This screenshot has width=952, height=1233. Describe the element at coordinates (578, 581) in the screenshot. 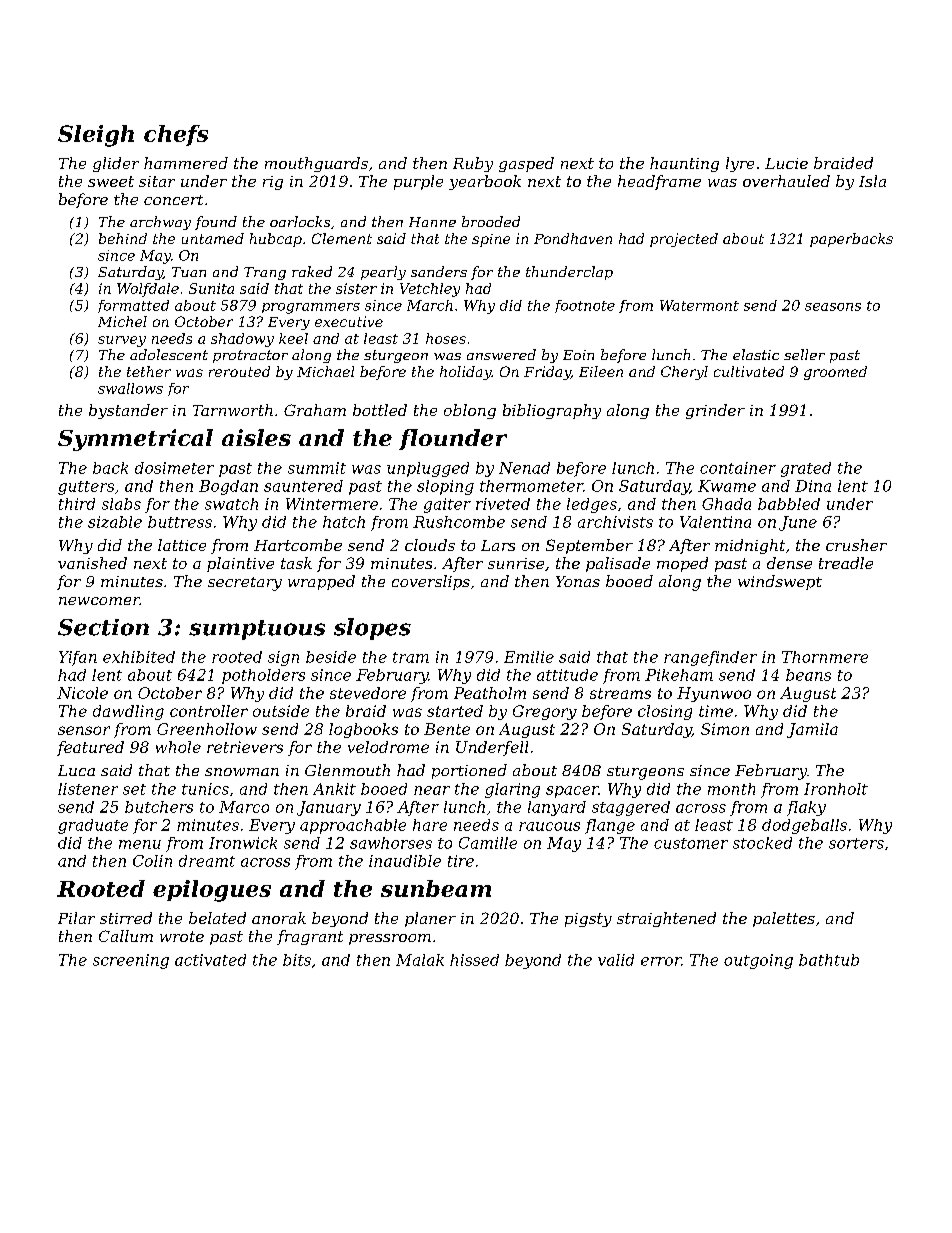

I see `Yonas` at that location.
